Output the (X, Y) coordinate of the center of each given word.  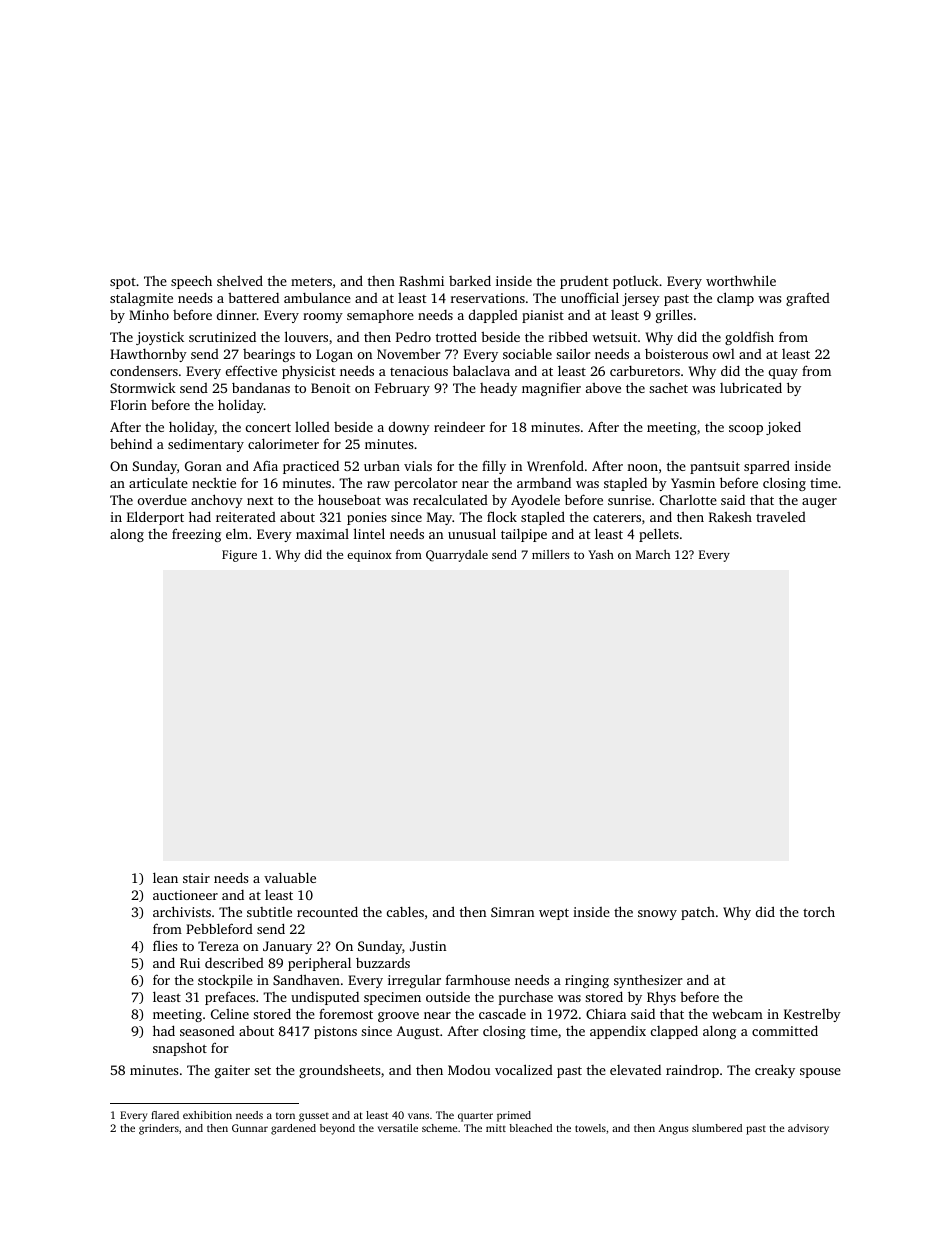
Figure (239, 556)
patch (698, 913)
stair (196, 878)
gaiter (232, 1071)
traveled (781, 517)
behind (131, 443)
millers (551, 554)
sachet (668, 387)
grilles (674, 316)
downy (409, 428)
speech (191, 282)
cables (405, 911)
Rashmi (421, 280)
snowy (657, 915)
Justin (428, 946)
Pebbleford (219, 928)
